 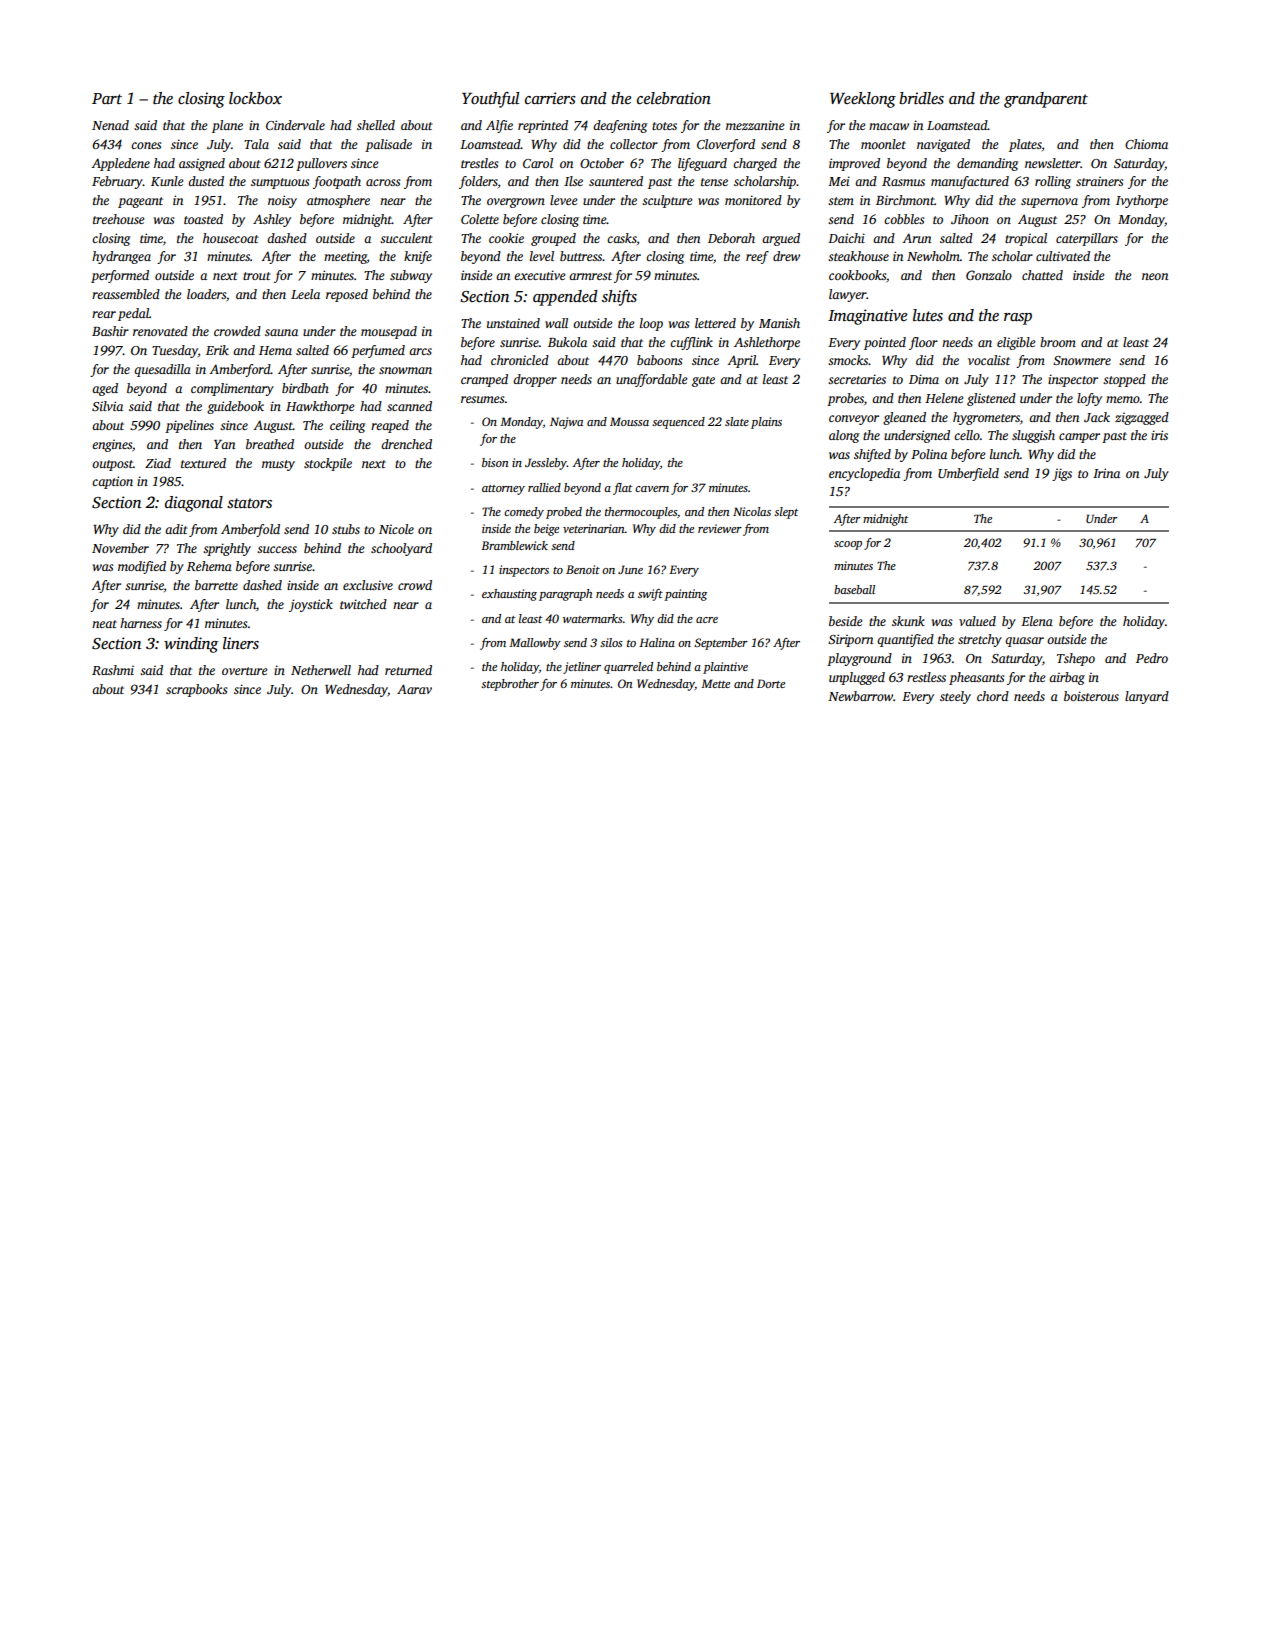 What do you see at coordinates (107, 98) in the image?
I see `Part` at bounding box center [107, 98].
